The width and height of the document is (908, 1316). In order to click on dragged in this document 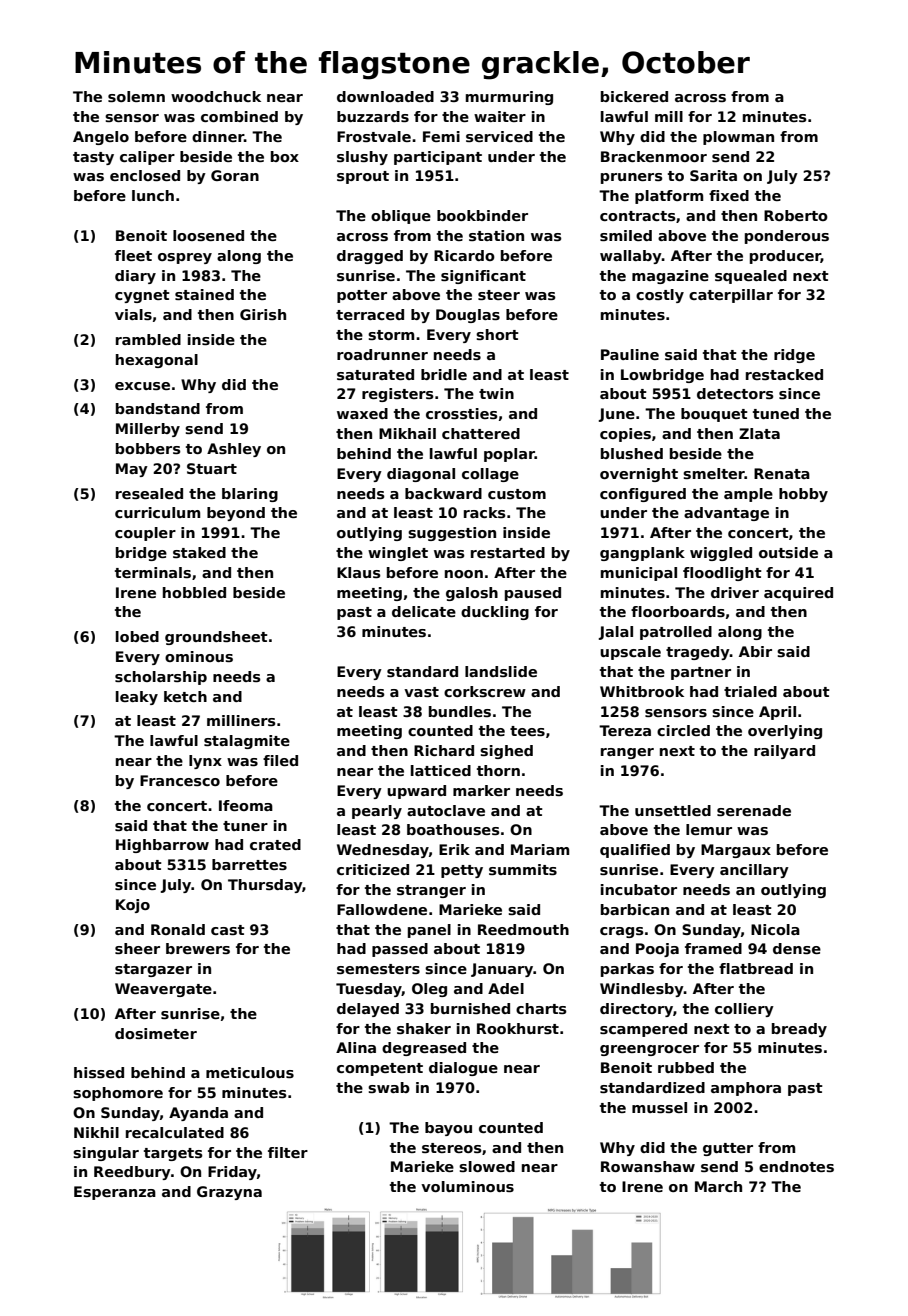, I will do `click(370, 257)`.
